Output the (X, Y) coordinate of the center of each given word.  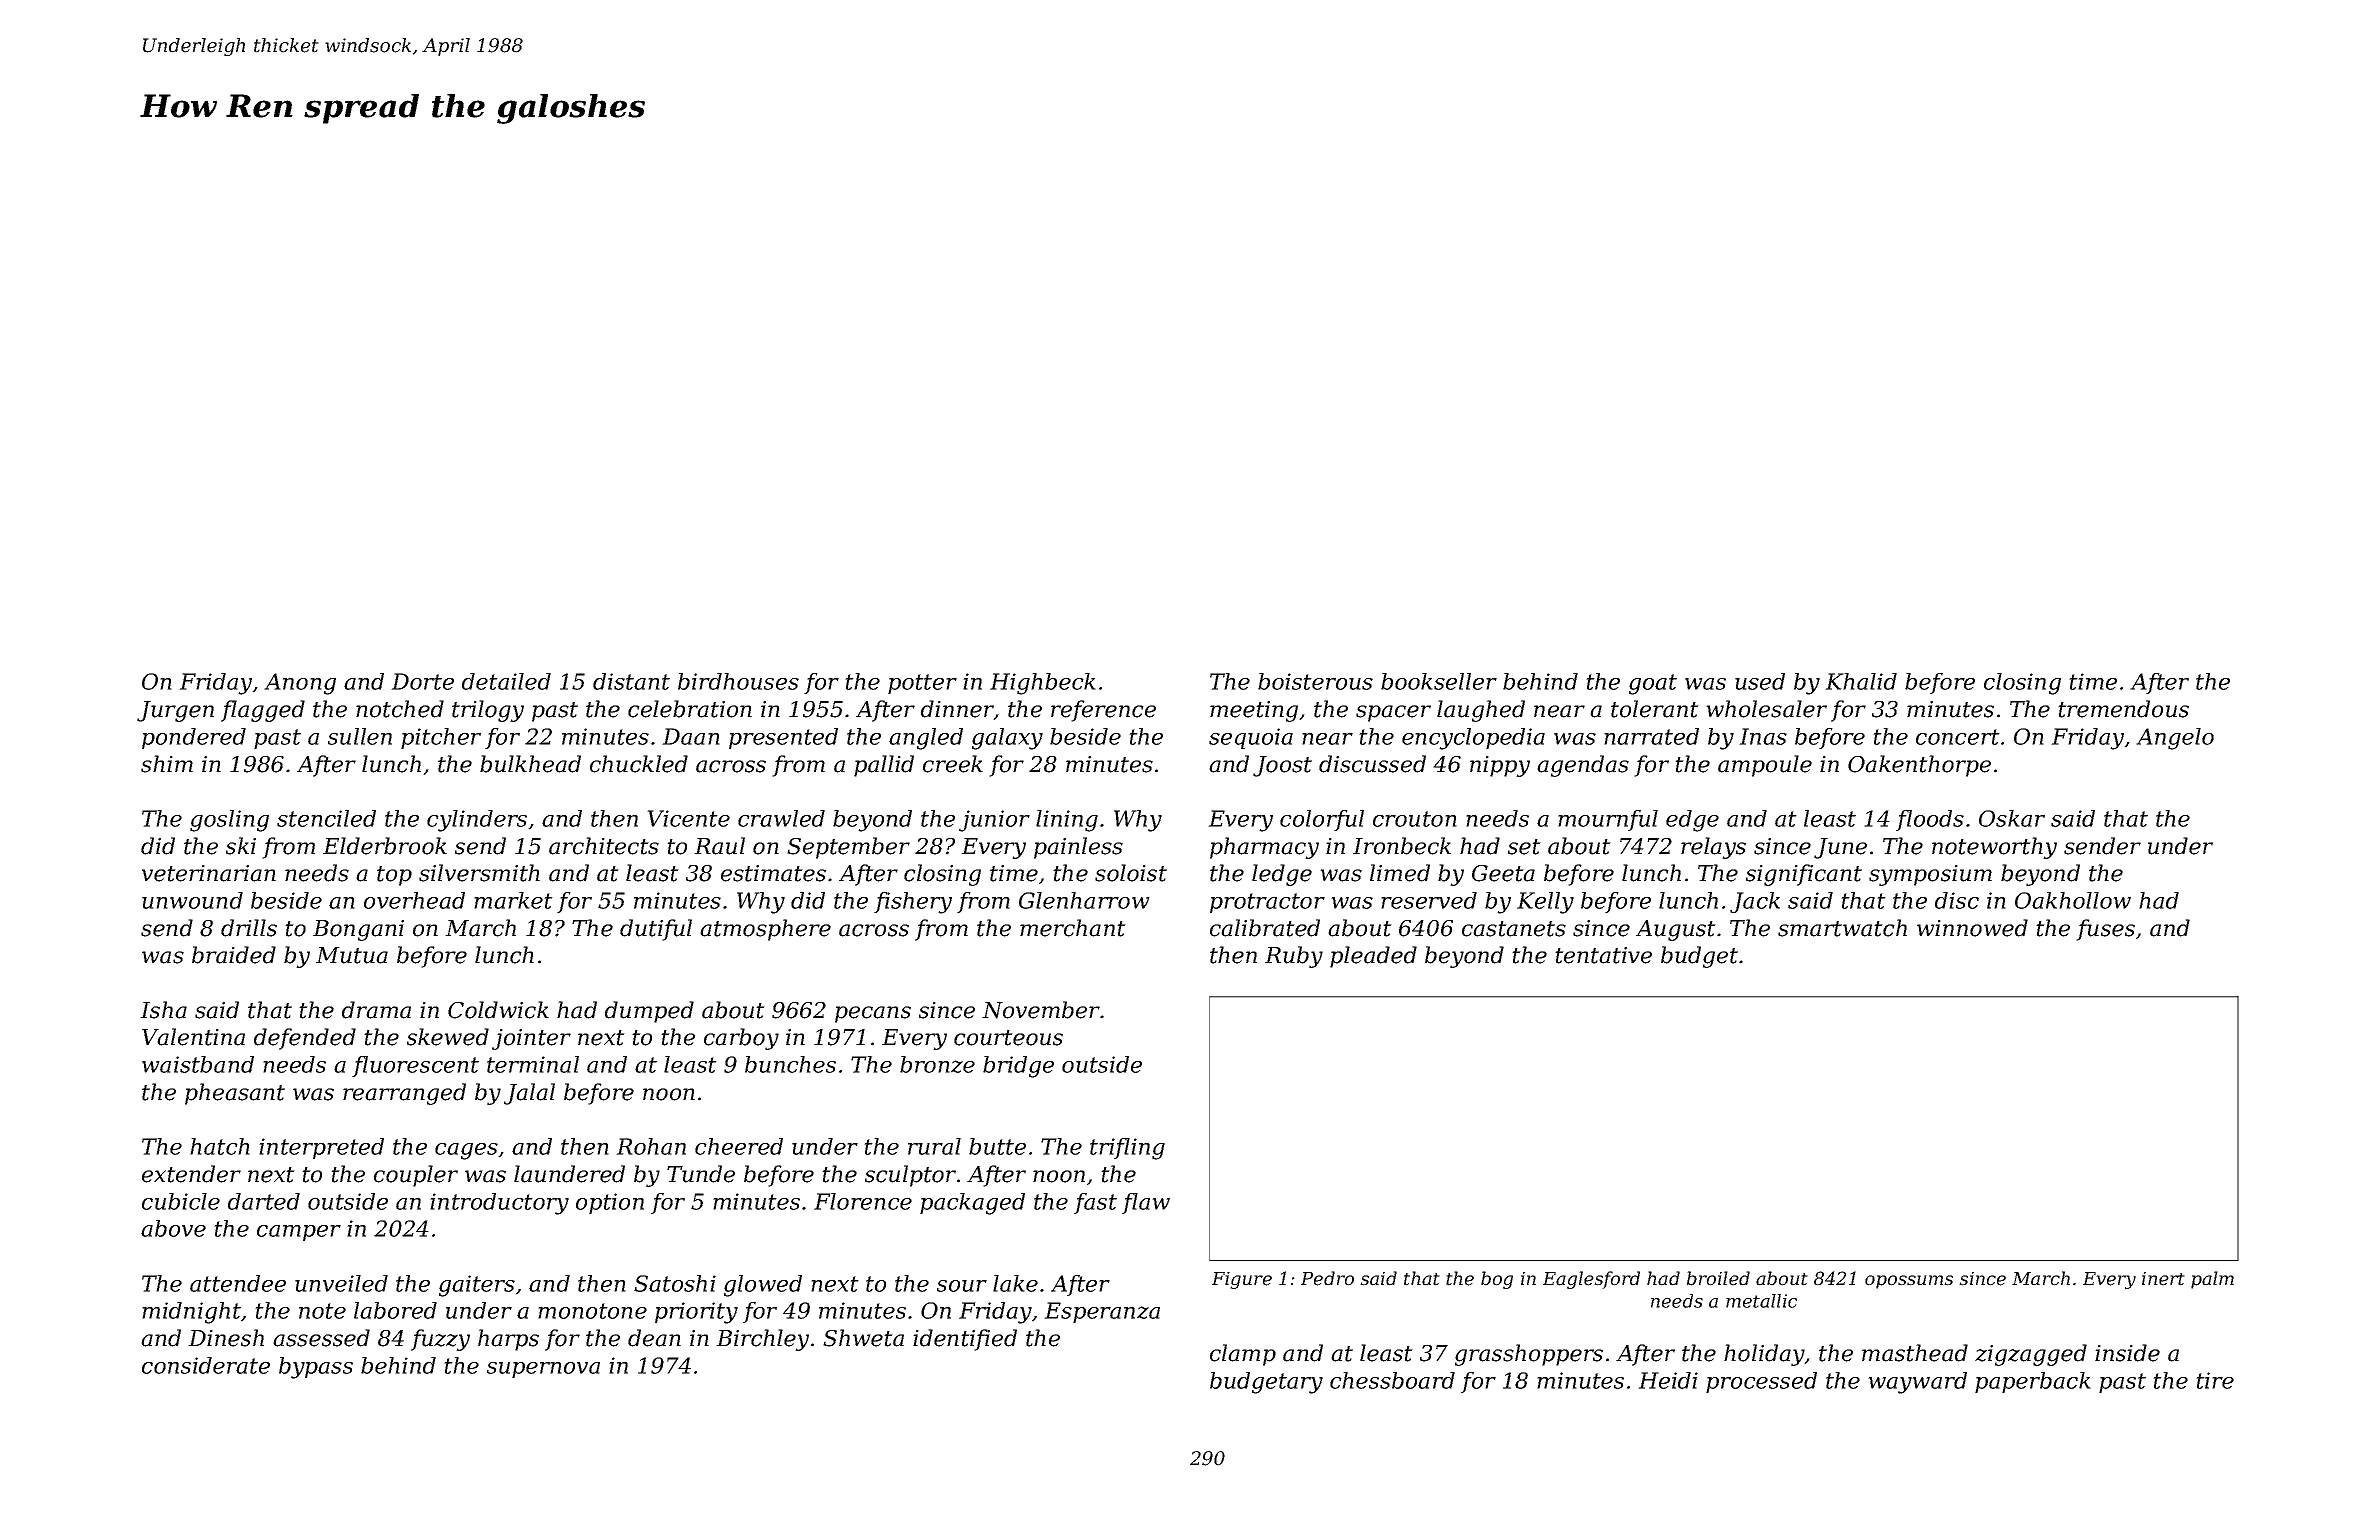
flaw (1146, 1203)
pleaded (1373, 957)
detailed (506, 681)
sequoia (1251, 738)
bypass (316, 1368)
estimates (773, 873)
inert (2163, 1279)
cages (466, 1151)
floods (1930, 820)
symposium (1930, 875)
